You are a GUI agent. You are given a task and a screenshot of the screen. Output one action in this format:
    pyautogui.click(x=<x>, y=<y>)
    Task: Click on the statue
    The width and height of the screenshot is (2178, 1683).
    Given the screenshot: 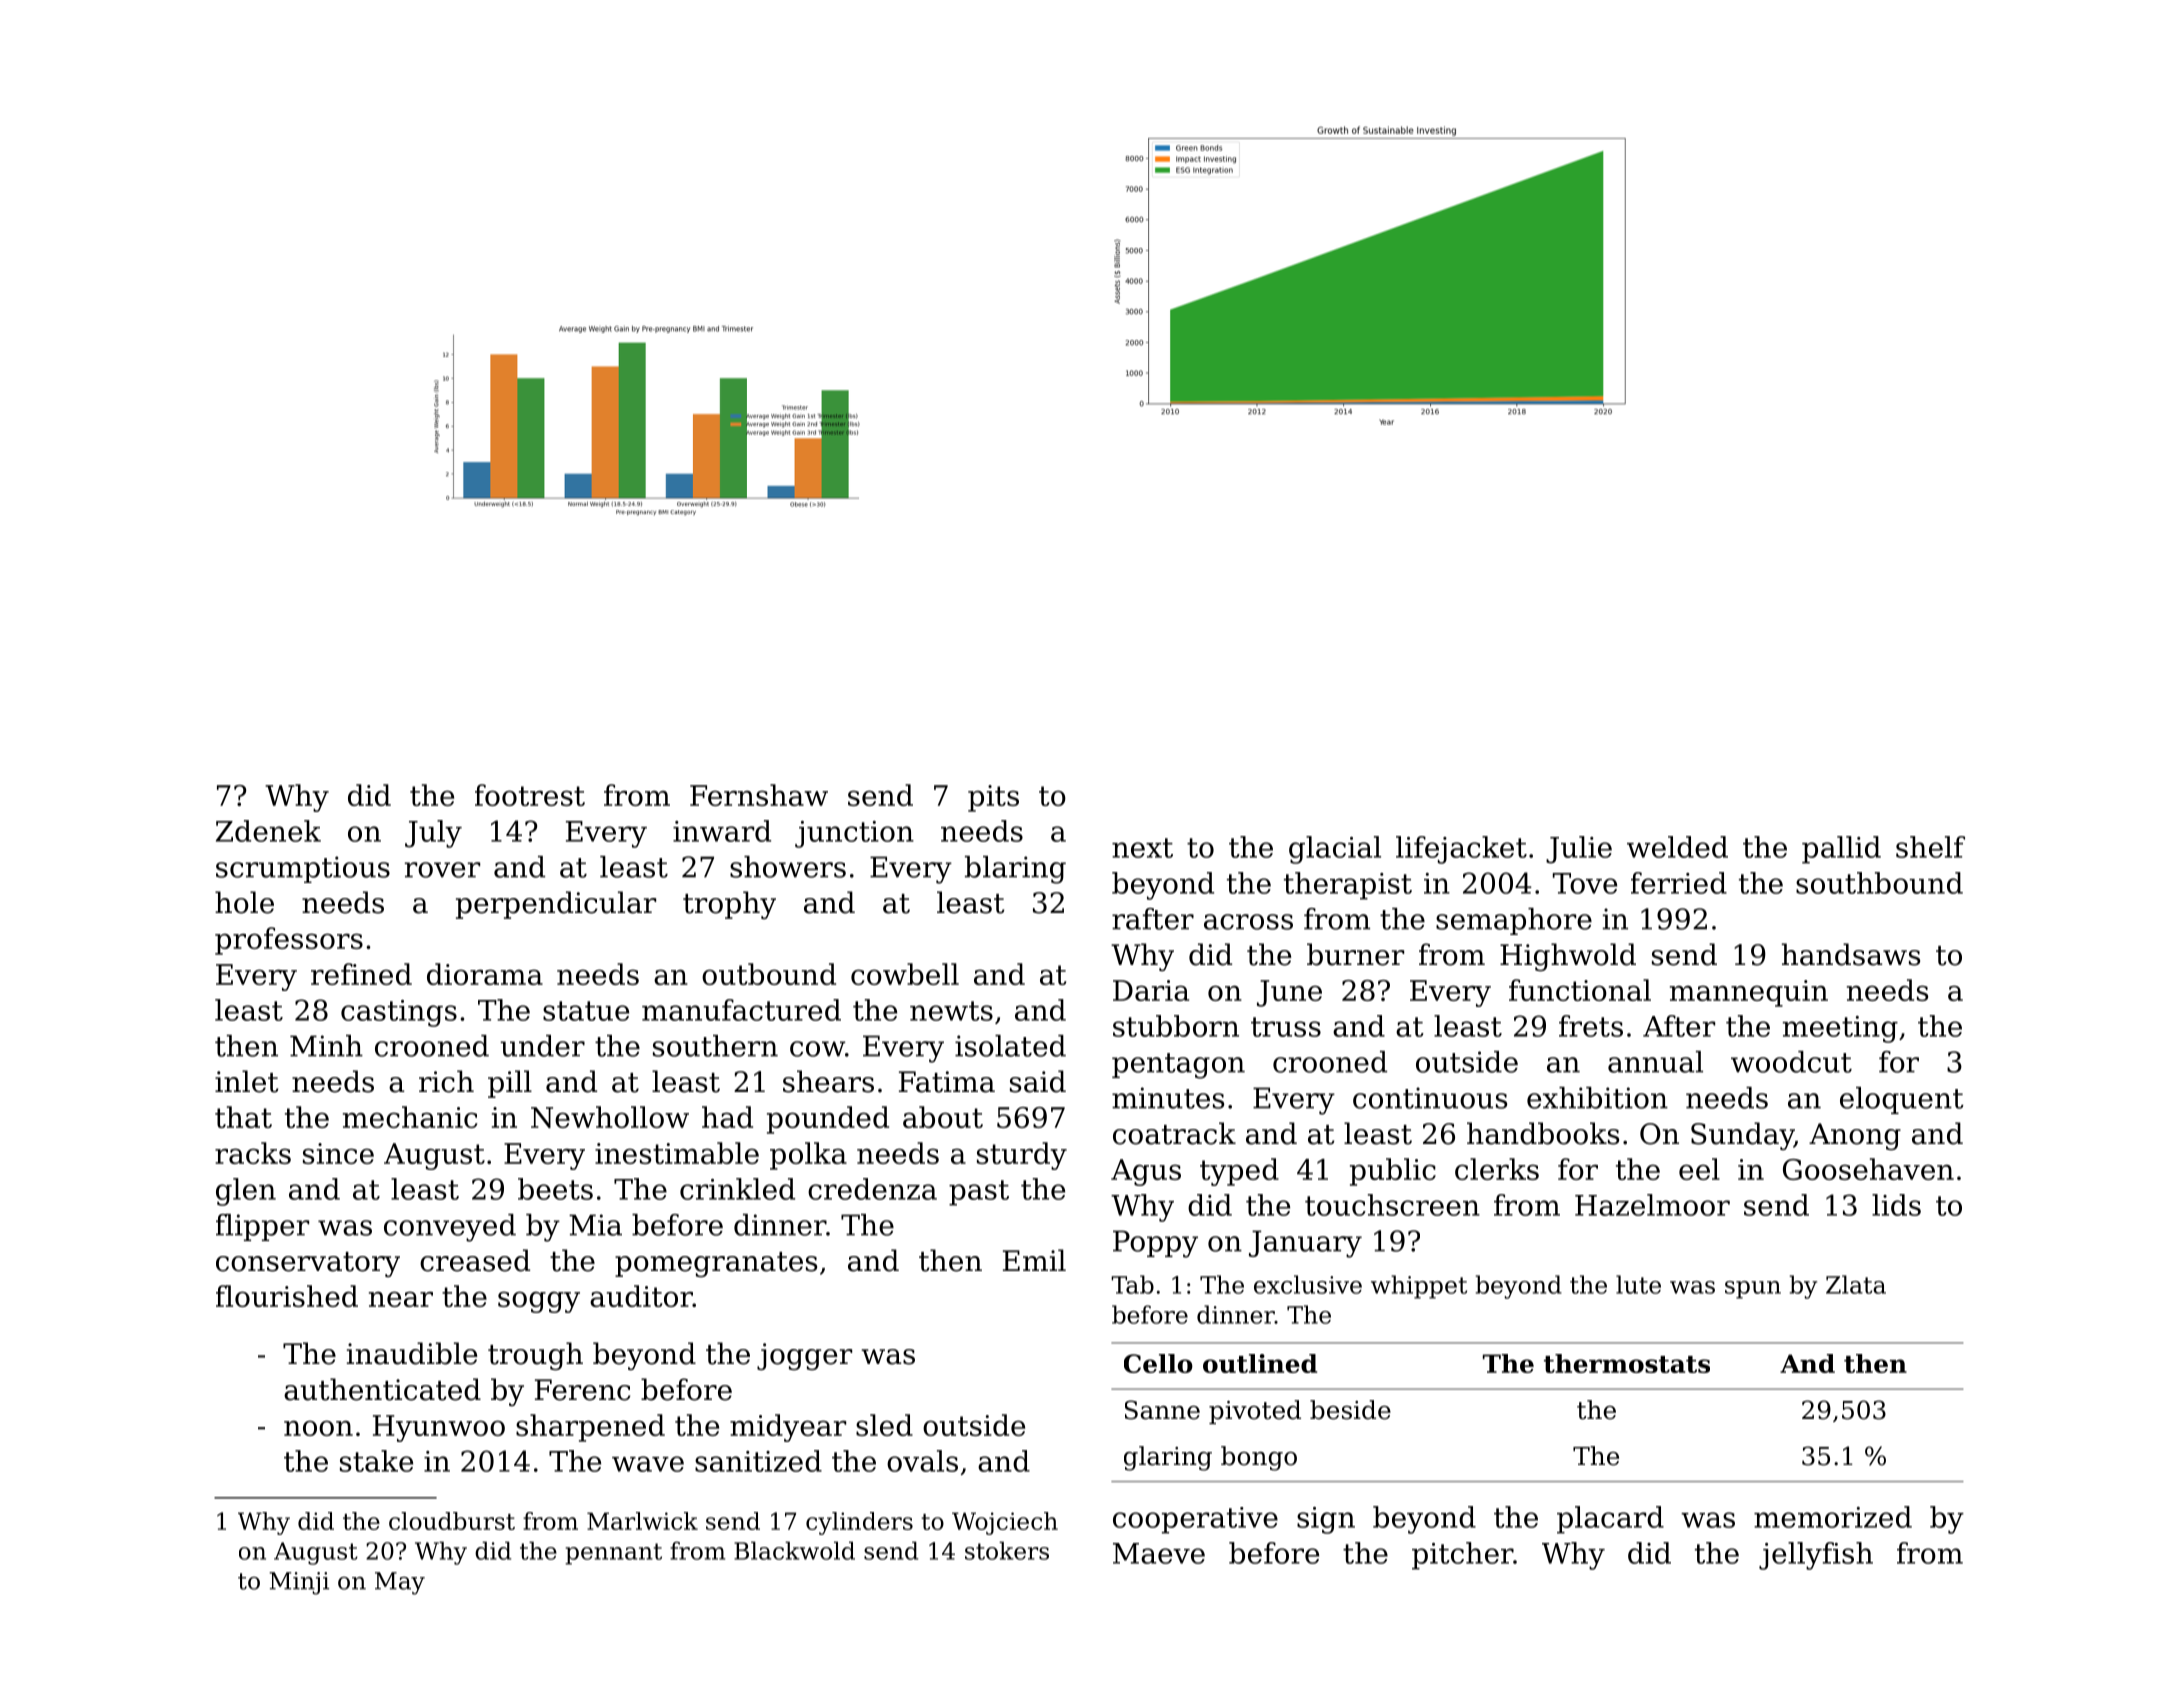 What is the action you would take?
    pyautogui.click(x=586, y=1011)
